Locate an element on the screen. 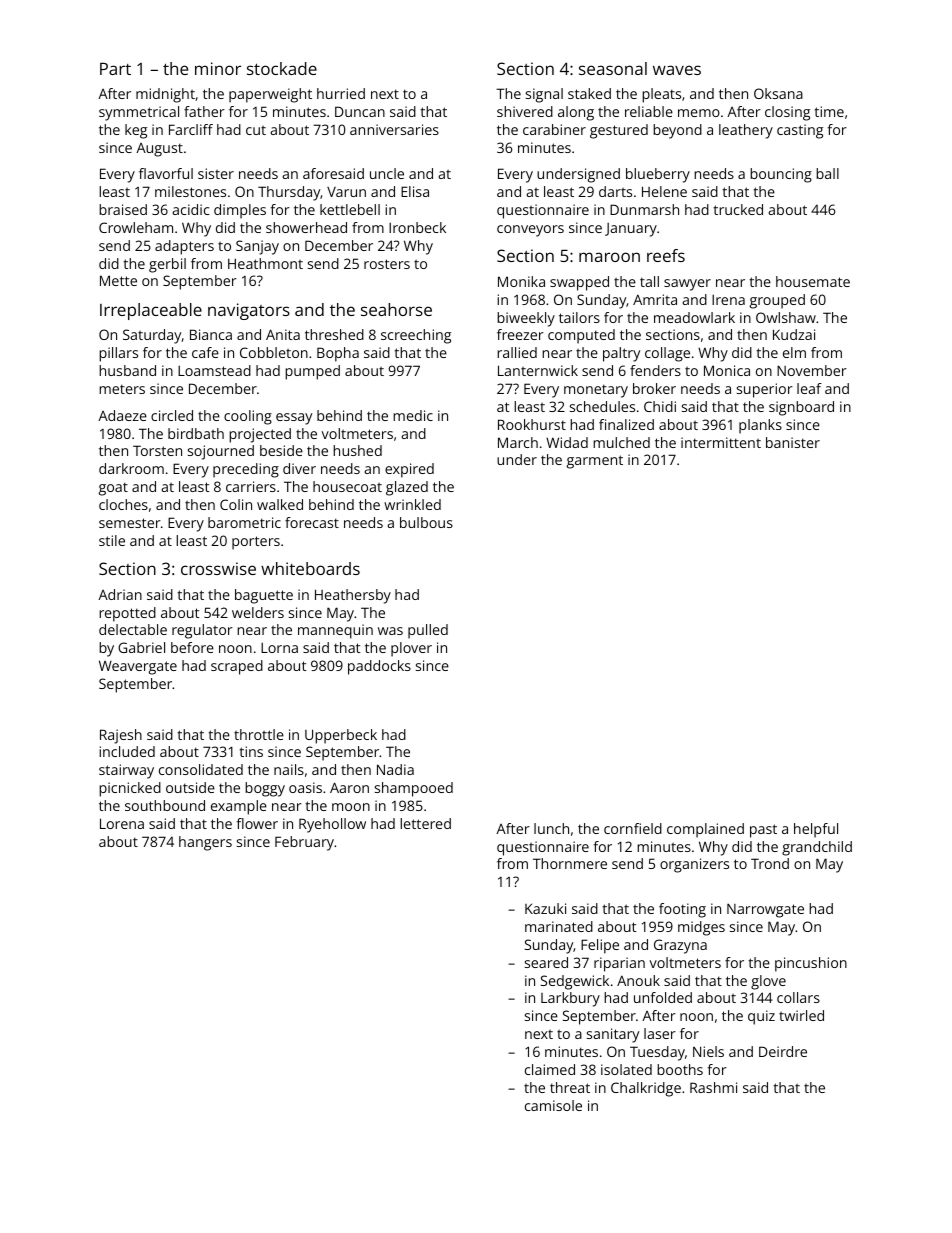  claimed is located at coordinates (550, 1069).
